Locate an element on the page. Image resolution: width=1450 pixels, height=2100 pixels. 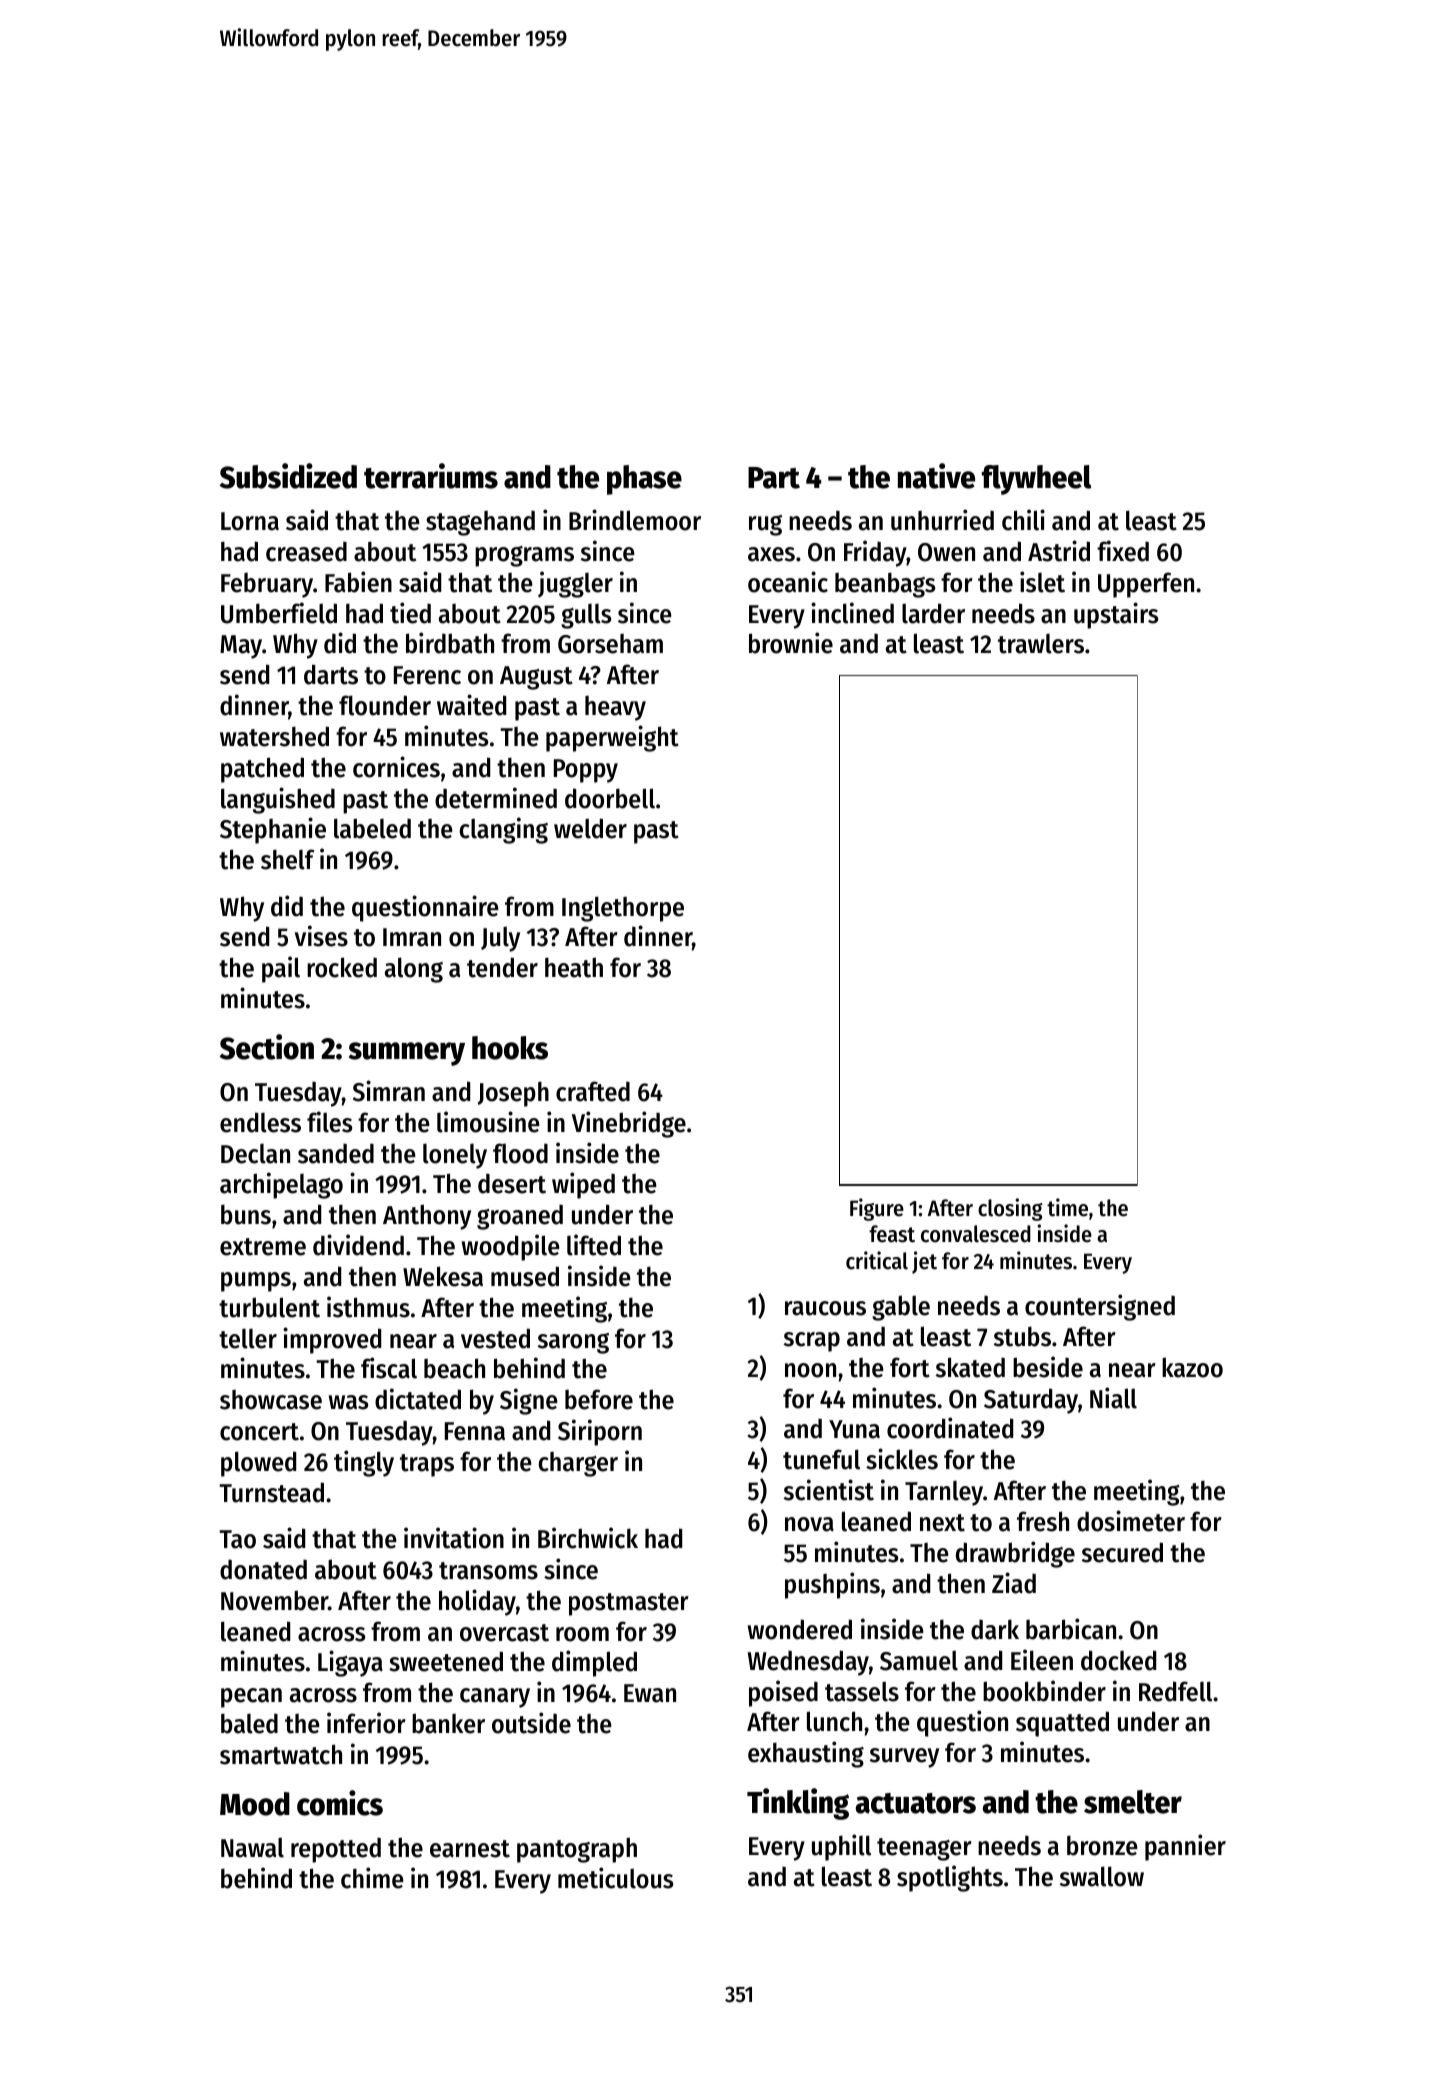
tingly is located at coordinates (364, 1463).
